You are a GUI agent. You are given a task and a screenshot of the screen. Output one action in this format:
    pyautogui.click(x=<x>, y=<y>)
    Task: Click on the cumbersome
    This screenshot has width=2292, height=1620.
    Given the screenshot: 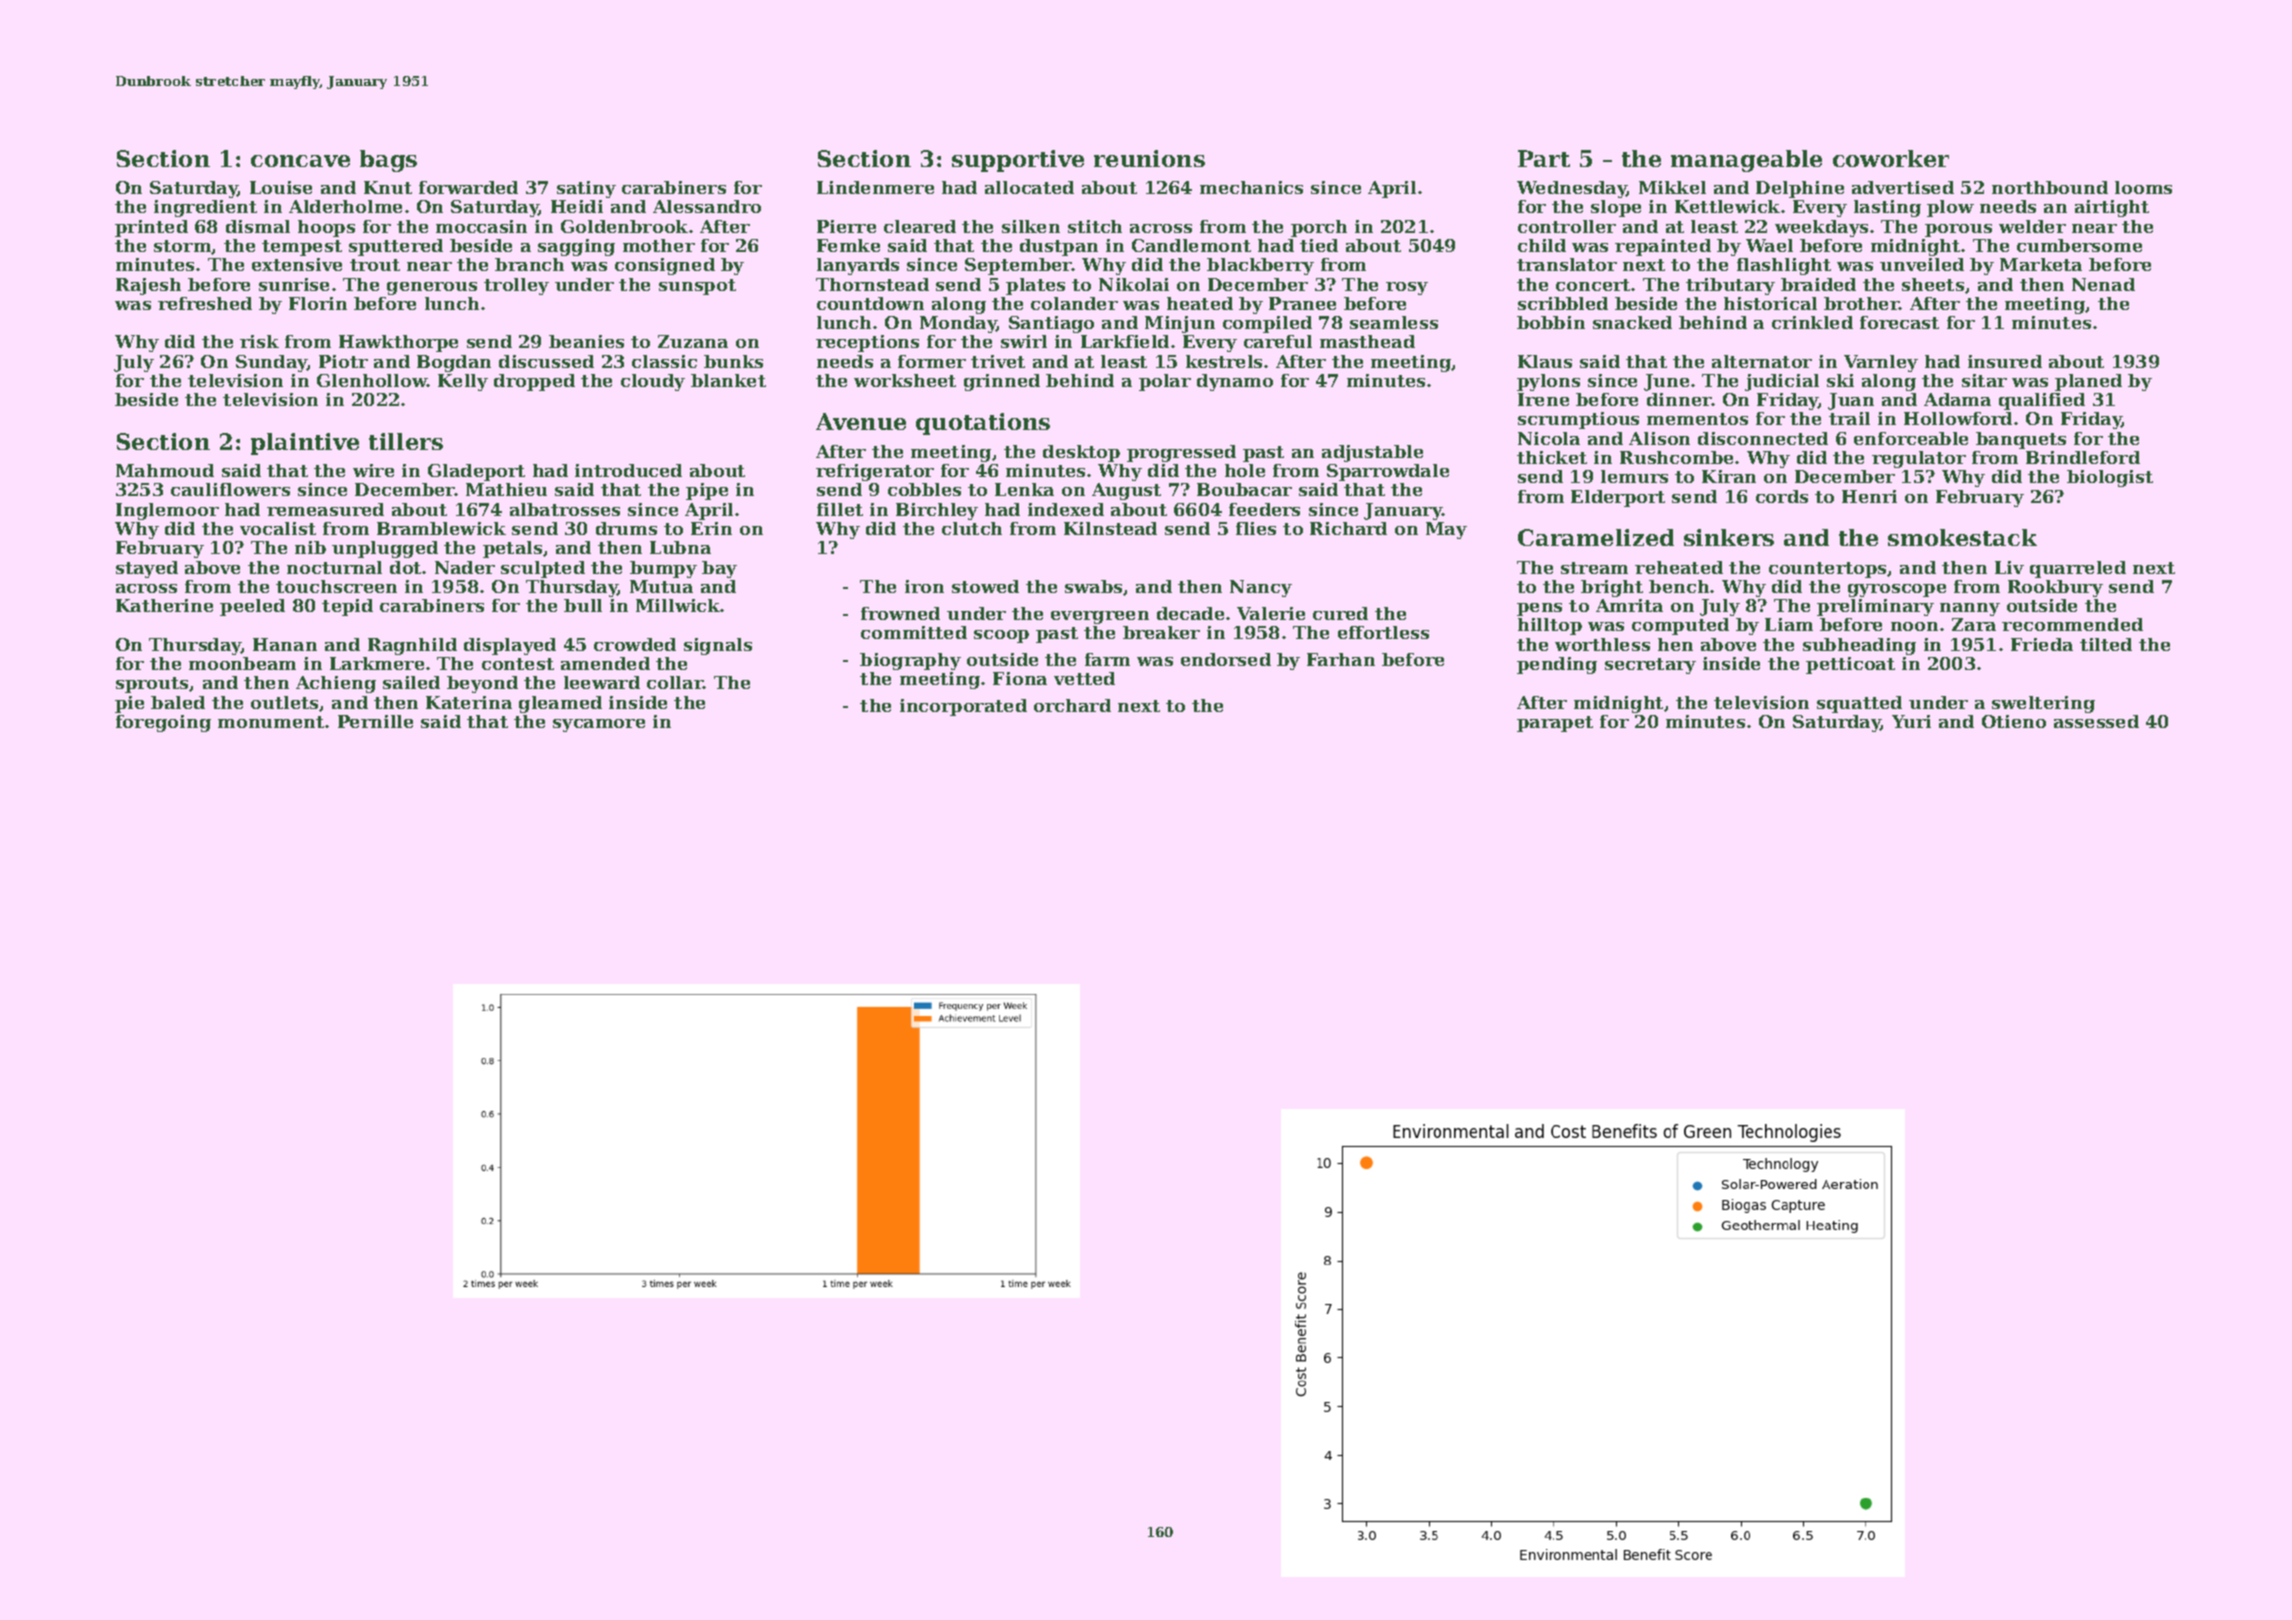 What is the action you would take?
    pyautogui.click(x=2079, y=245)
